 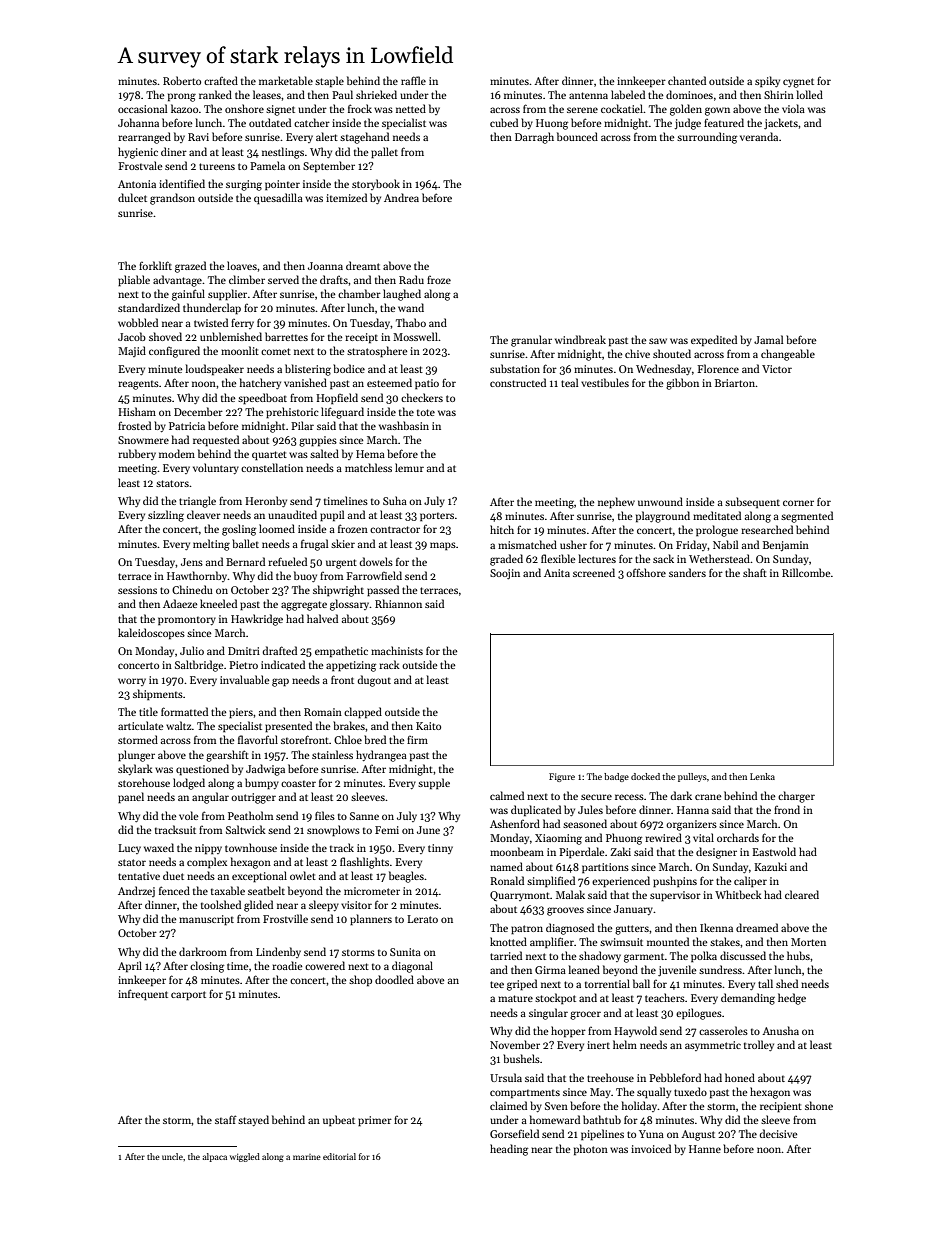 What do you see at coordinates (184, 711) in the document?
I see `formatted` at bounding box center [184, 711].
